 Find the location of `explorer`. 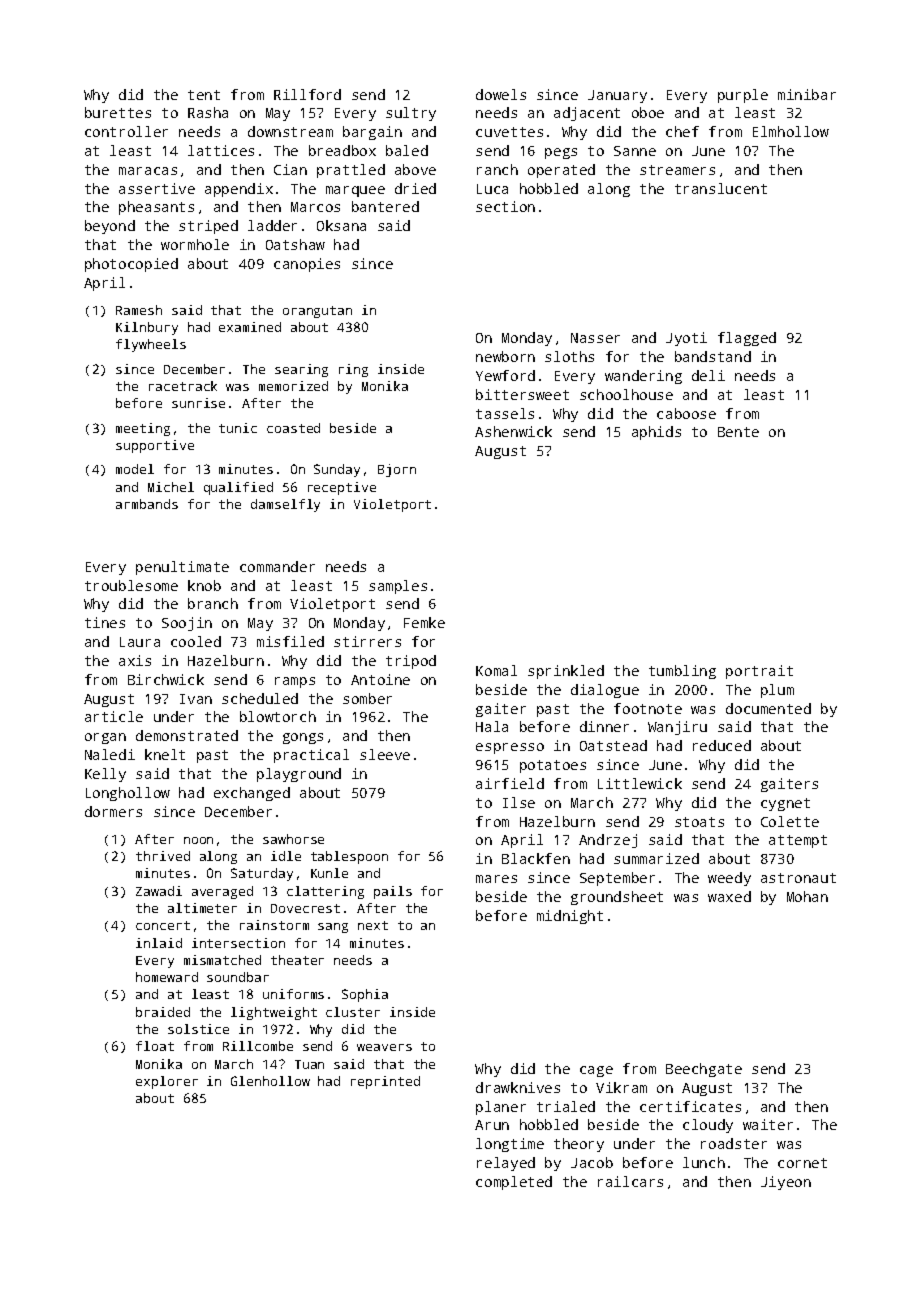

explorer is located at coordinates (167, 1082).
